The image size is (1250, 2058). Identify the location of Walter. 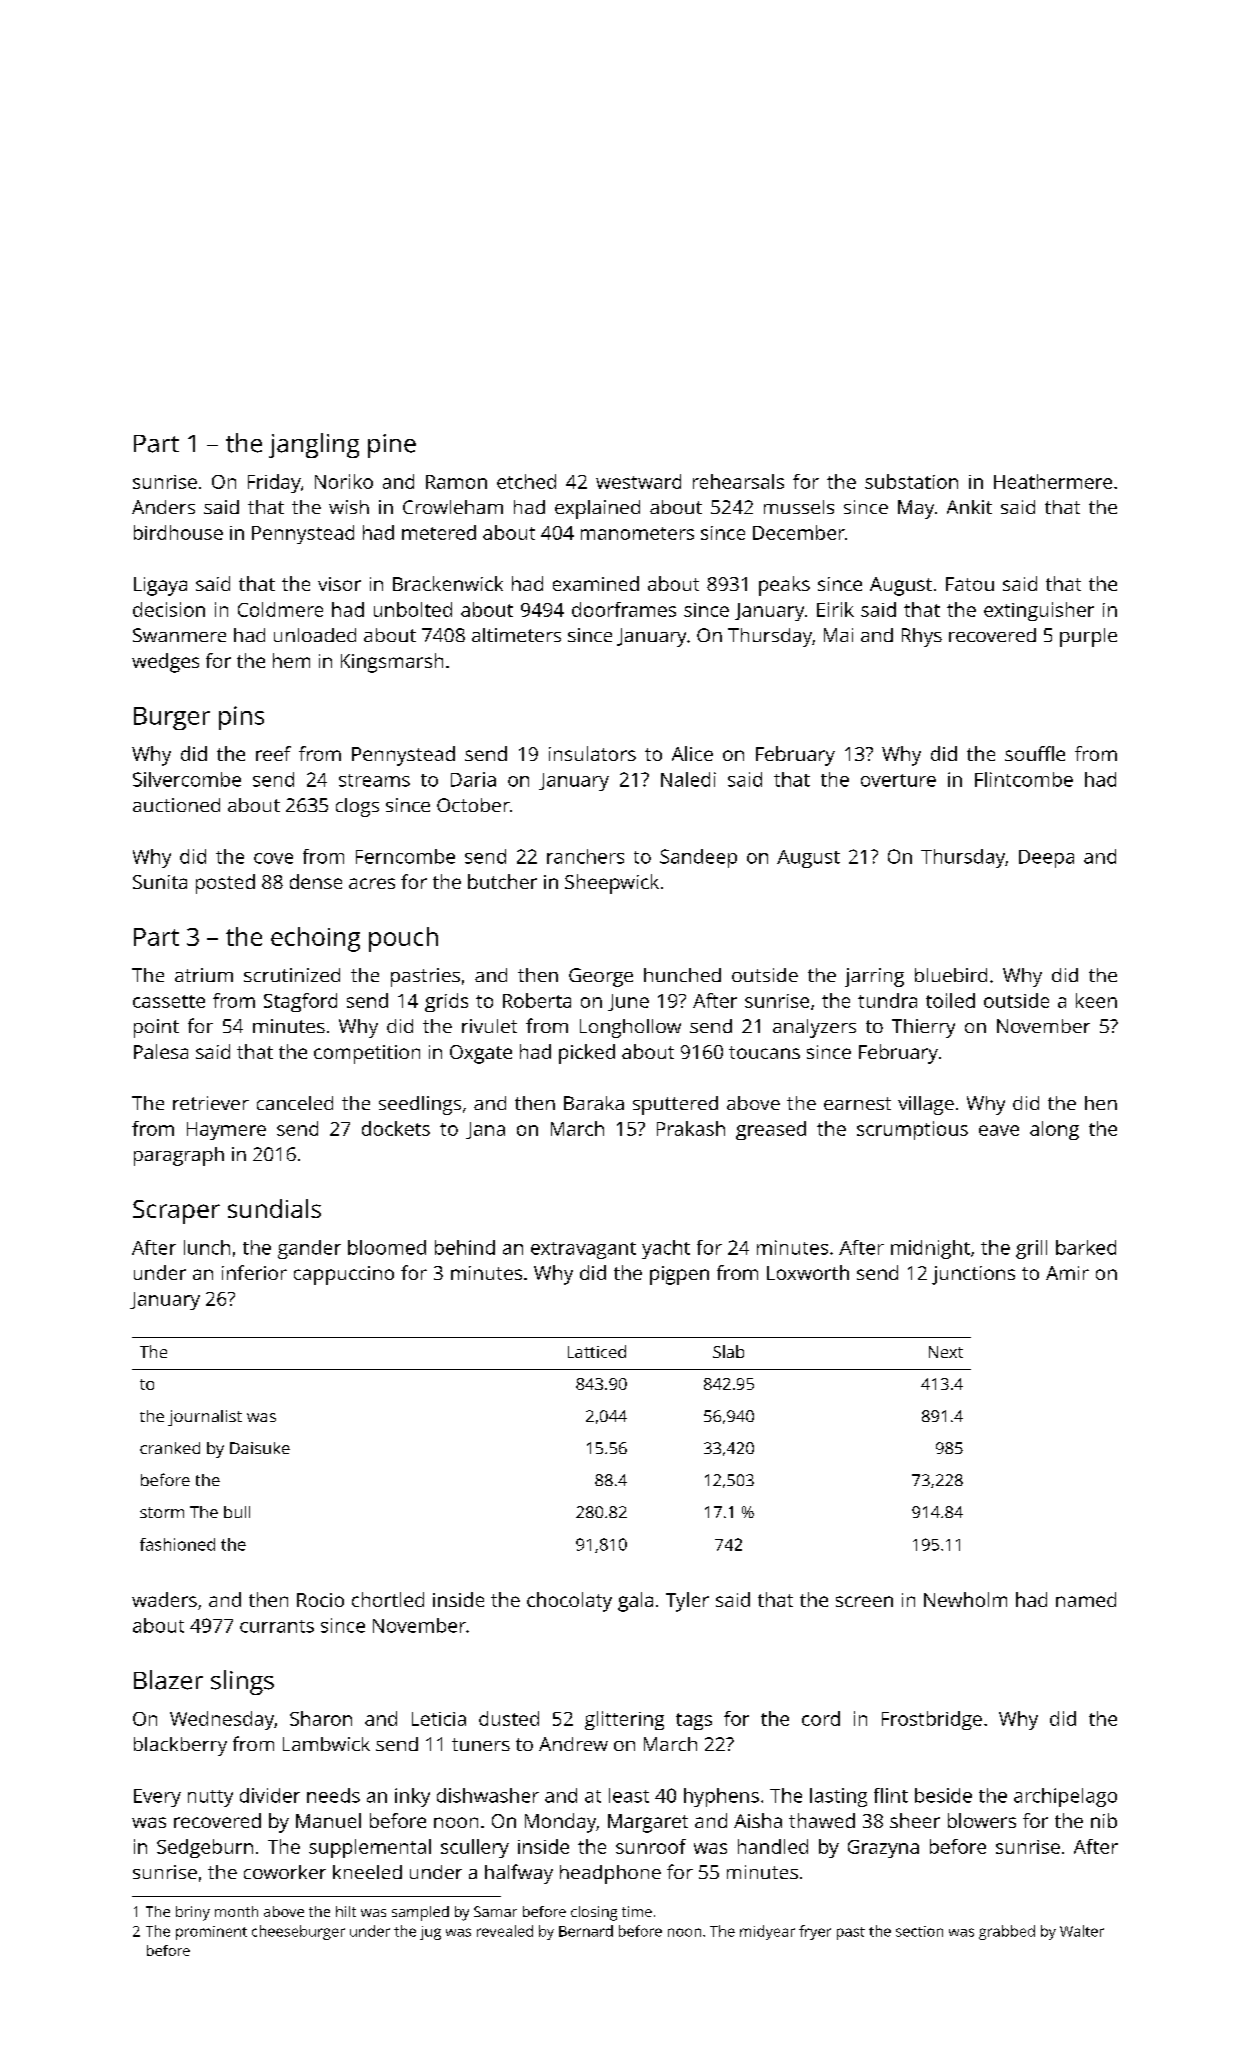
(1082, 1931).
